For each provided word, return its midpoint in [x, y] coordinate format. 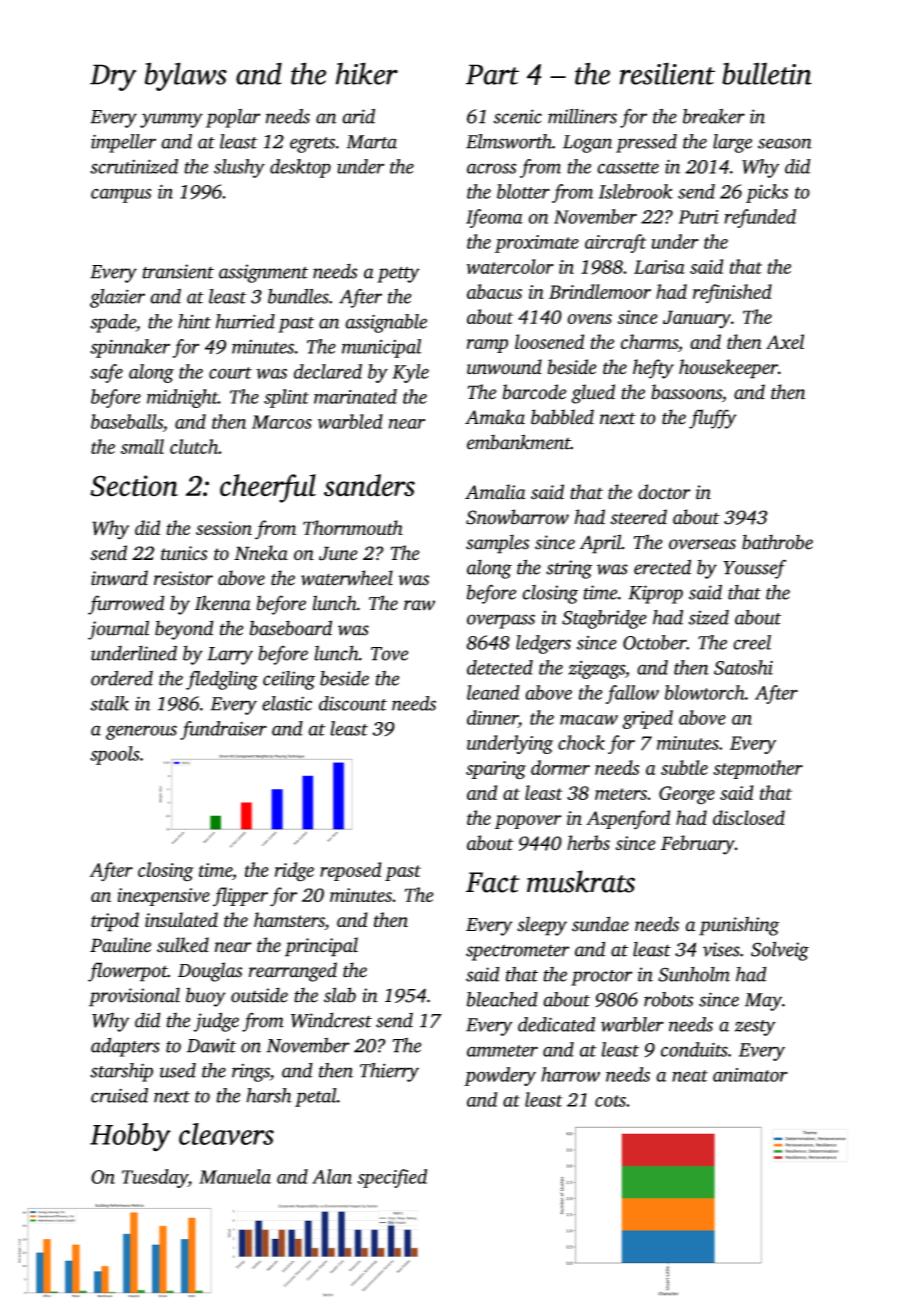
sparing [496, 770]
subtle [684, 767]
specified [392, 1178]
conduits [694, 1049]
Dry [113, 77]
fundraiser [223, 730]
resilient [667, 73]
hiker [367, 73]
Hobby [130, 1137]
